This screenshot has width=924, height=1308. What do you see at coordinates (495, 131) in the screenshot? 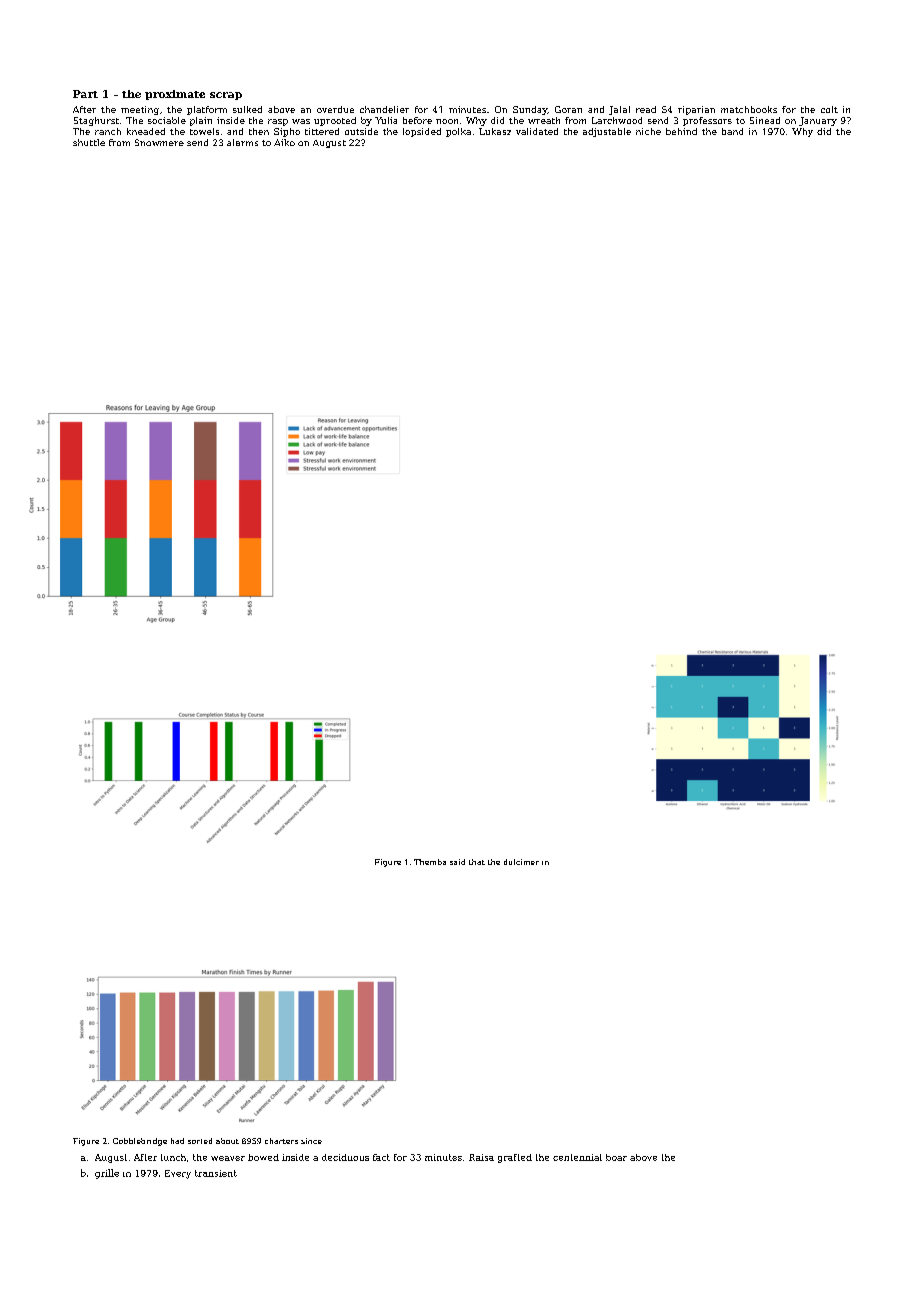
I see `Lukasz` at bounding box center [495, 131].
